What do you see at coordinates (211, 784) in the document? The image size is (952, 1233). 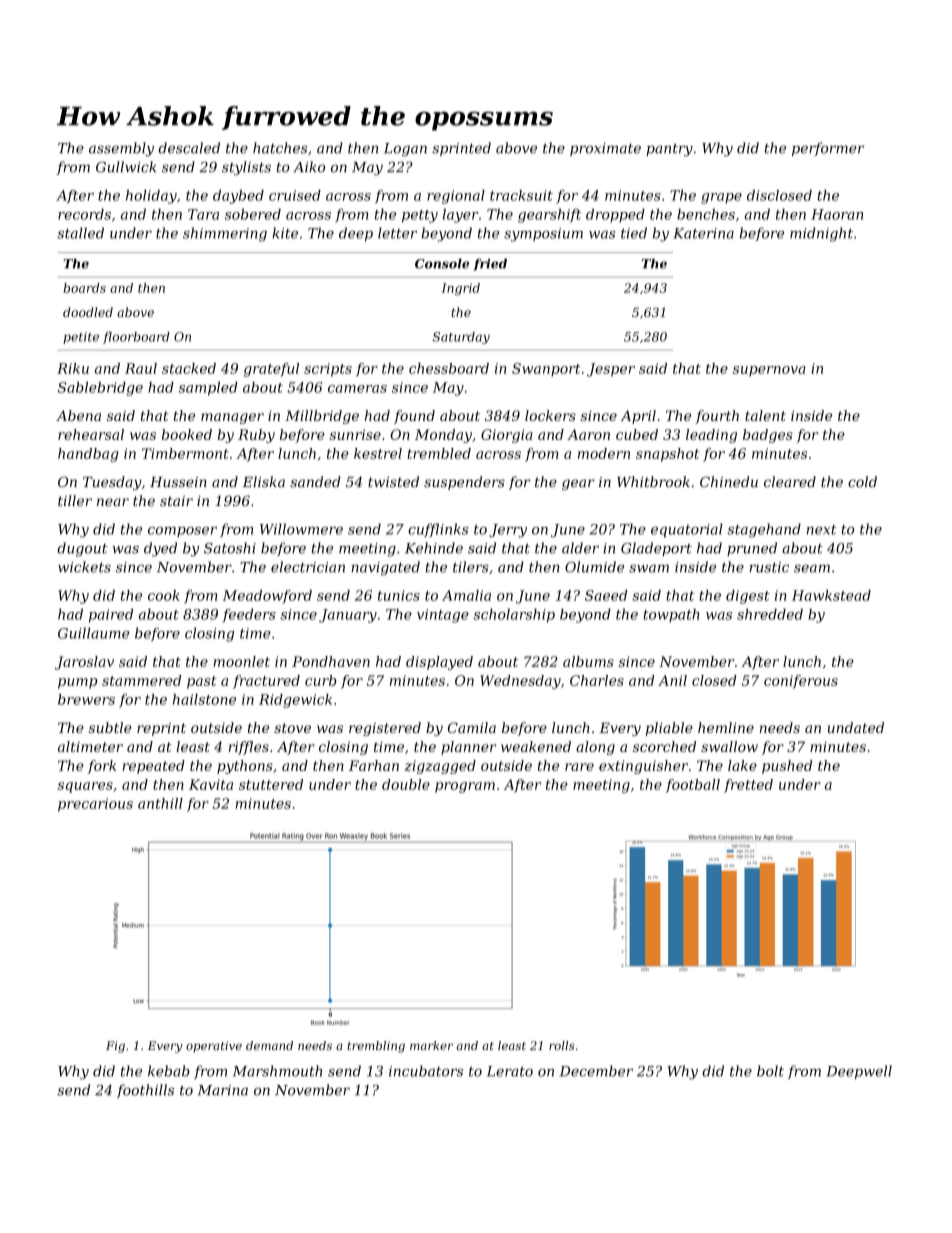 I see `Kavita` at bounding box center [211, 784].
